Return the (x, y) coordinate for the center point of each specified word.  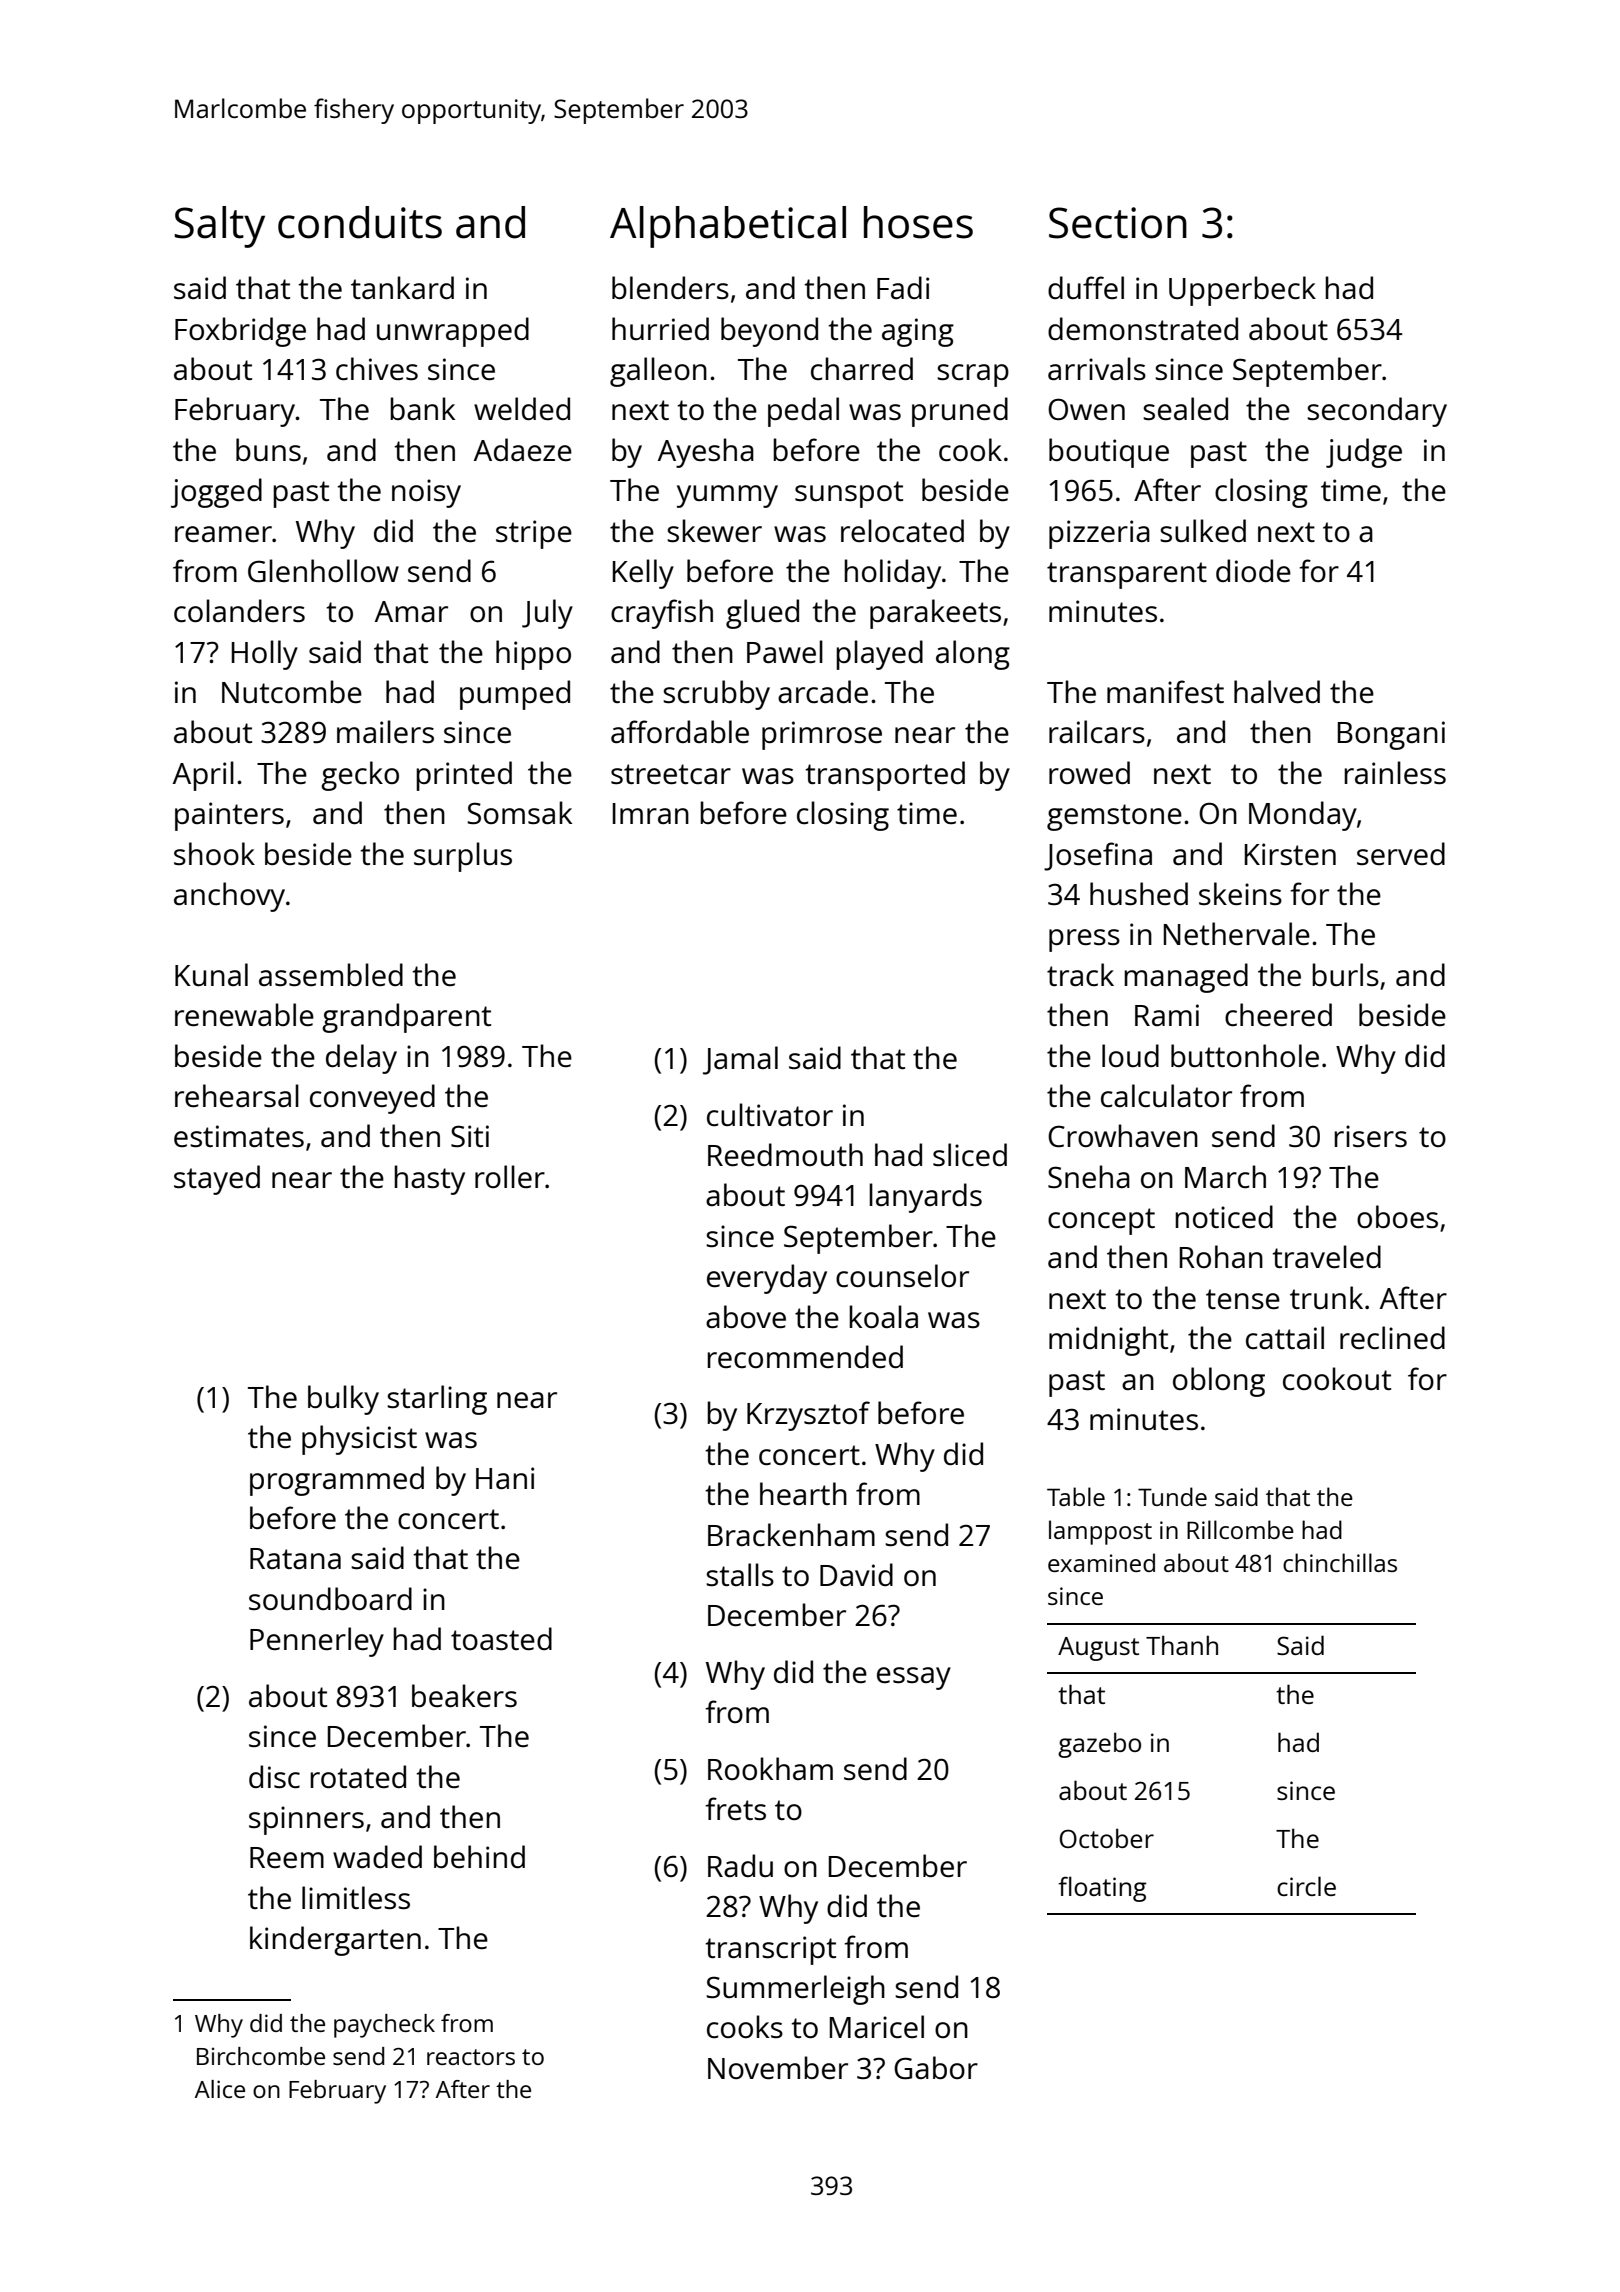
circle (1306, 1886)
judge (1364, 453)
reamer (223, 534)
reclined (1392, 1337)
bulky (343, 1400)
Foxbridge (240, 332)
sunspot (849, 494)
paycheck (384, 2026)
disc (274, 1777)
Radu (740, 1865)
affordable (680, 732)
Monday (1303, 816)
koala (883, 1316)
